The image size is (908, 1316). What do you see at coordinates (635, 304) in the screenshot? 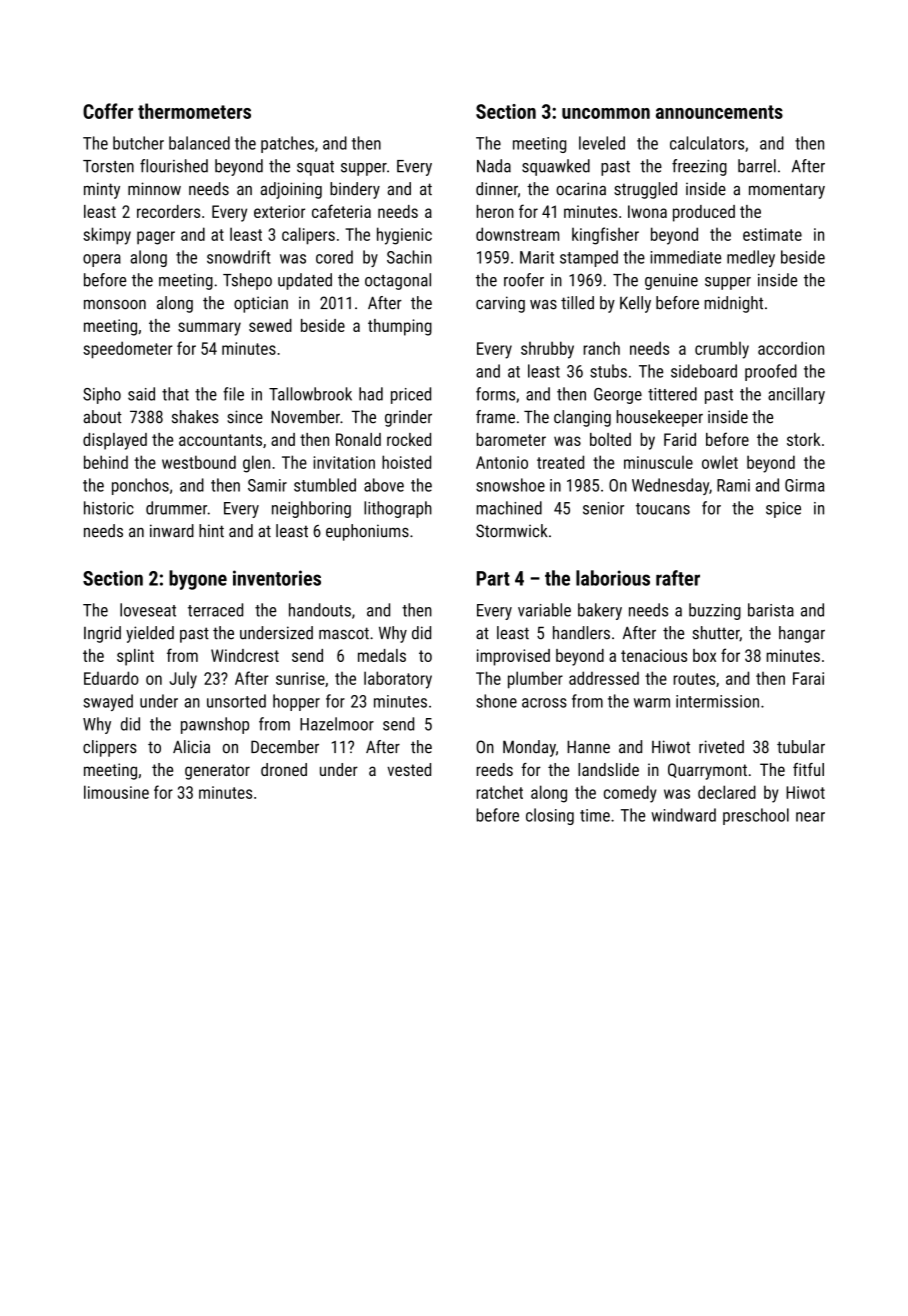
I see `Kelly` at bounding box center [635, 304].
